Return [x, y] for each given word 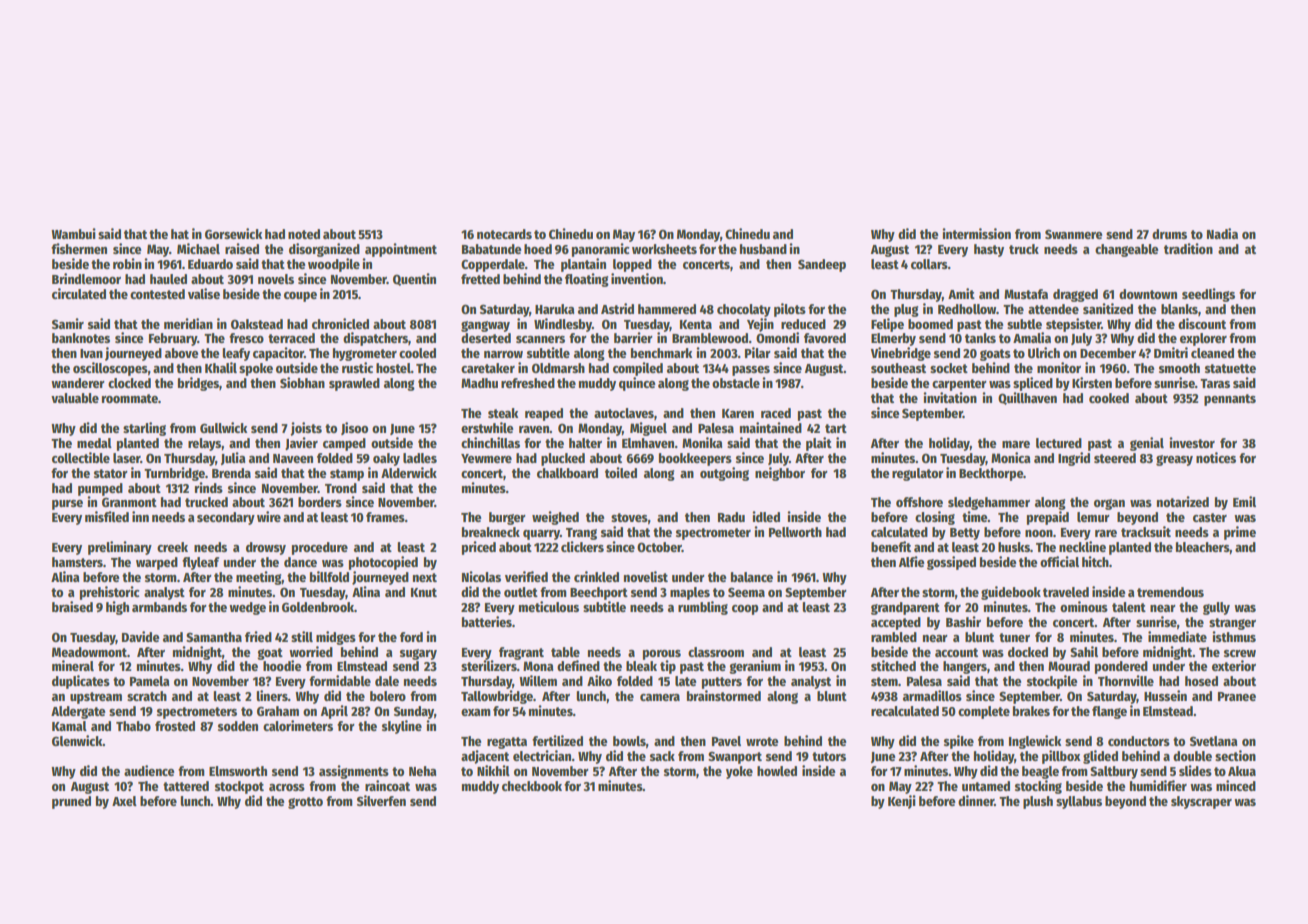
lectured [1059, 443]
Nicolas [481, 576]
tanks [980, 338]
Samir [68, 323]
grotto [305, 803]
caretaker [488, 368]
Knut [424, 592]
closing [935, 518]
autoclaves [624, 413]
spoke [256, 369]
